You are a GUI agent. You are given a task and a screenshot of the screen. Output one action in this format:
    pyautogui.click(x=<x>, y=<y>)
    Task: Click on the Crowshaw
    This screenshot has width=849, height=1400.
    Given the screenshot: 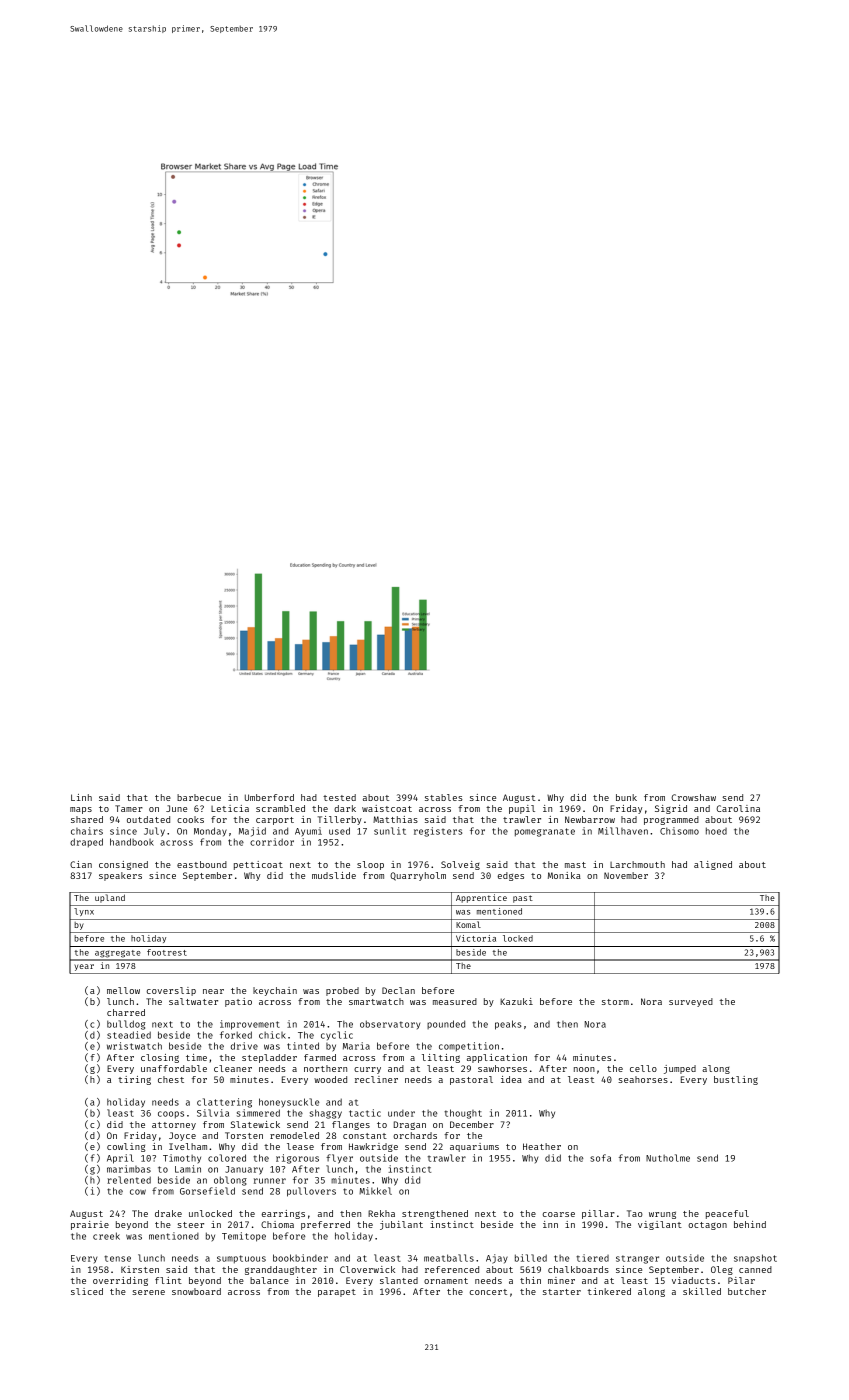 What is the action you would take?
    pyautogui.click(x=693, y=797)
